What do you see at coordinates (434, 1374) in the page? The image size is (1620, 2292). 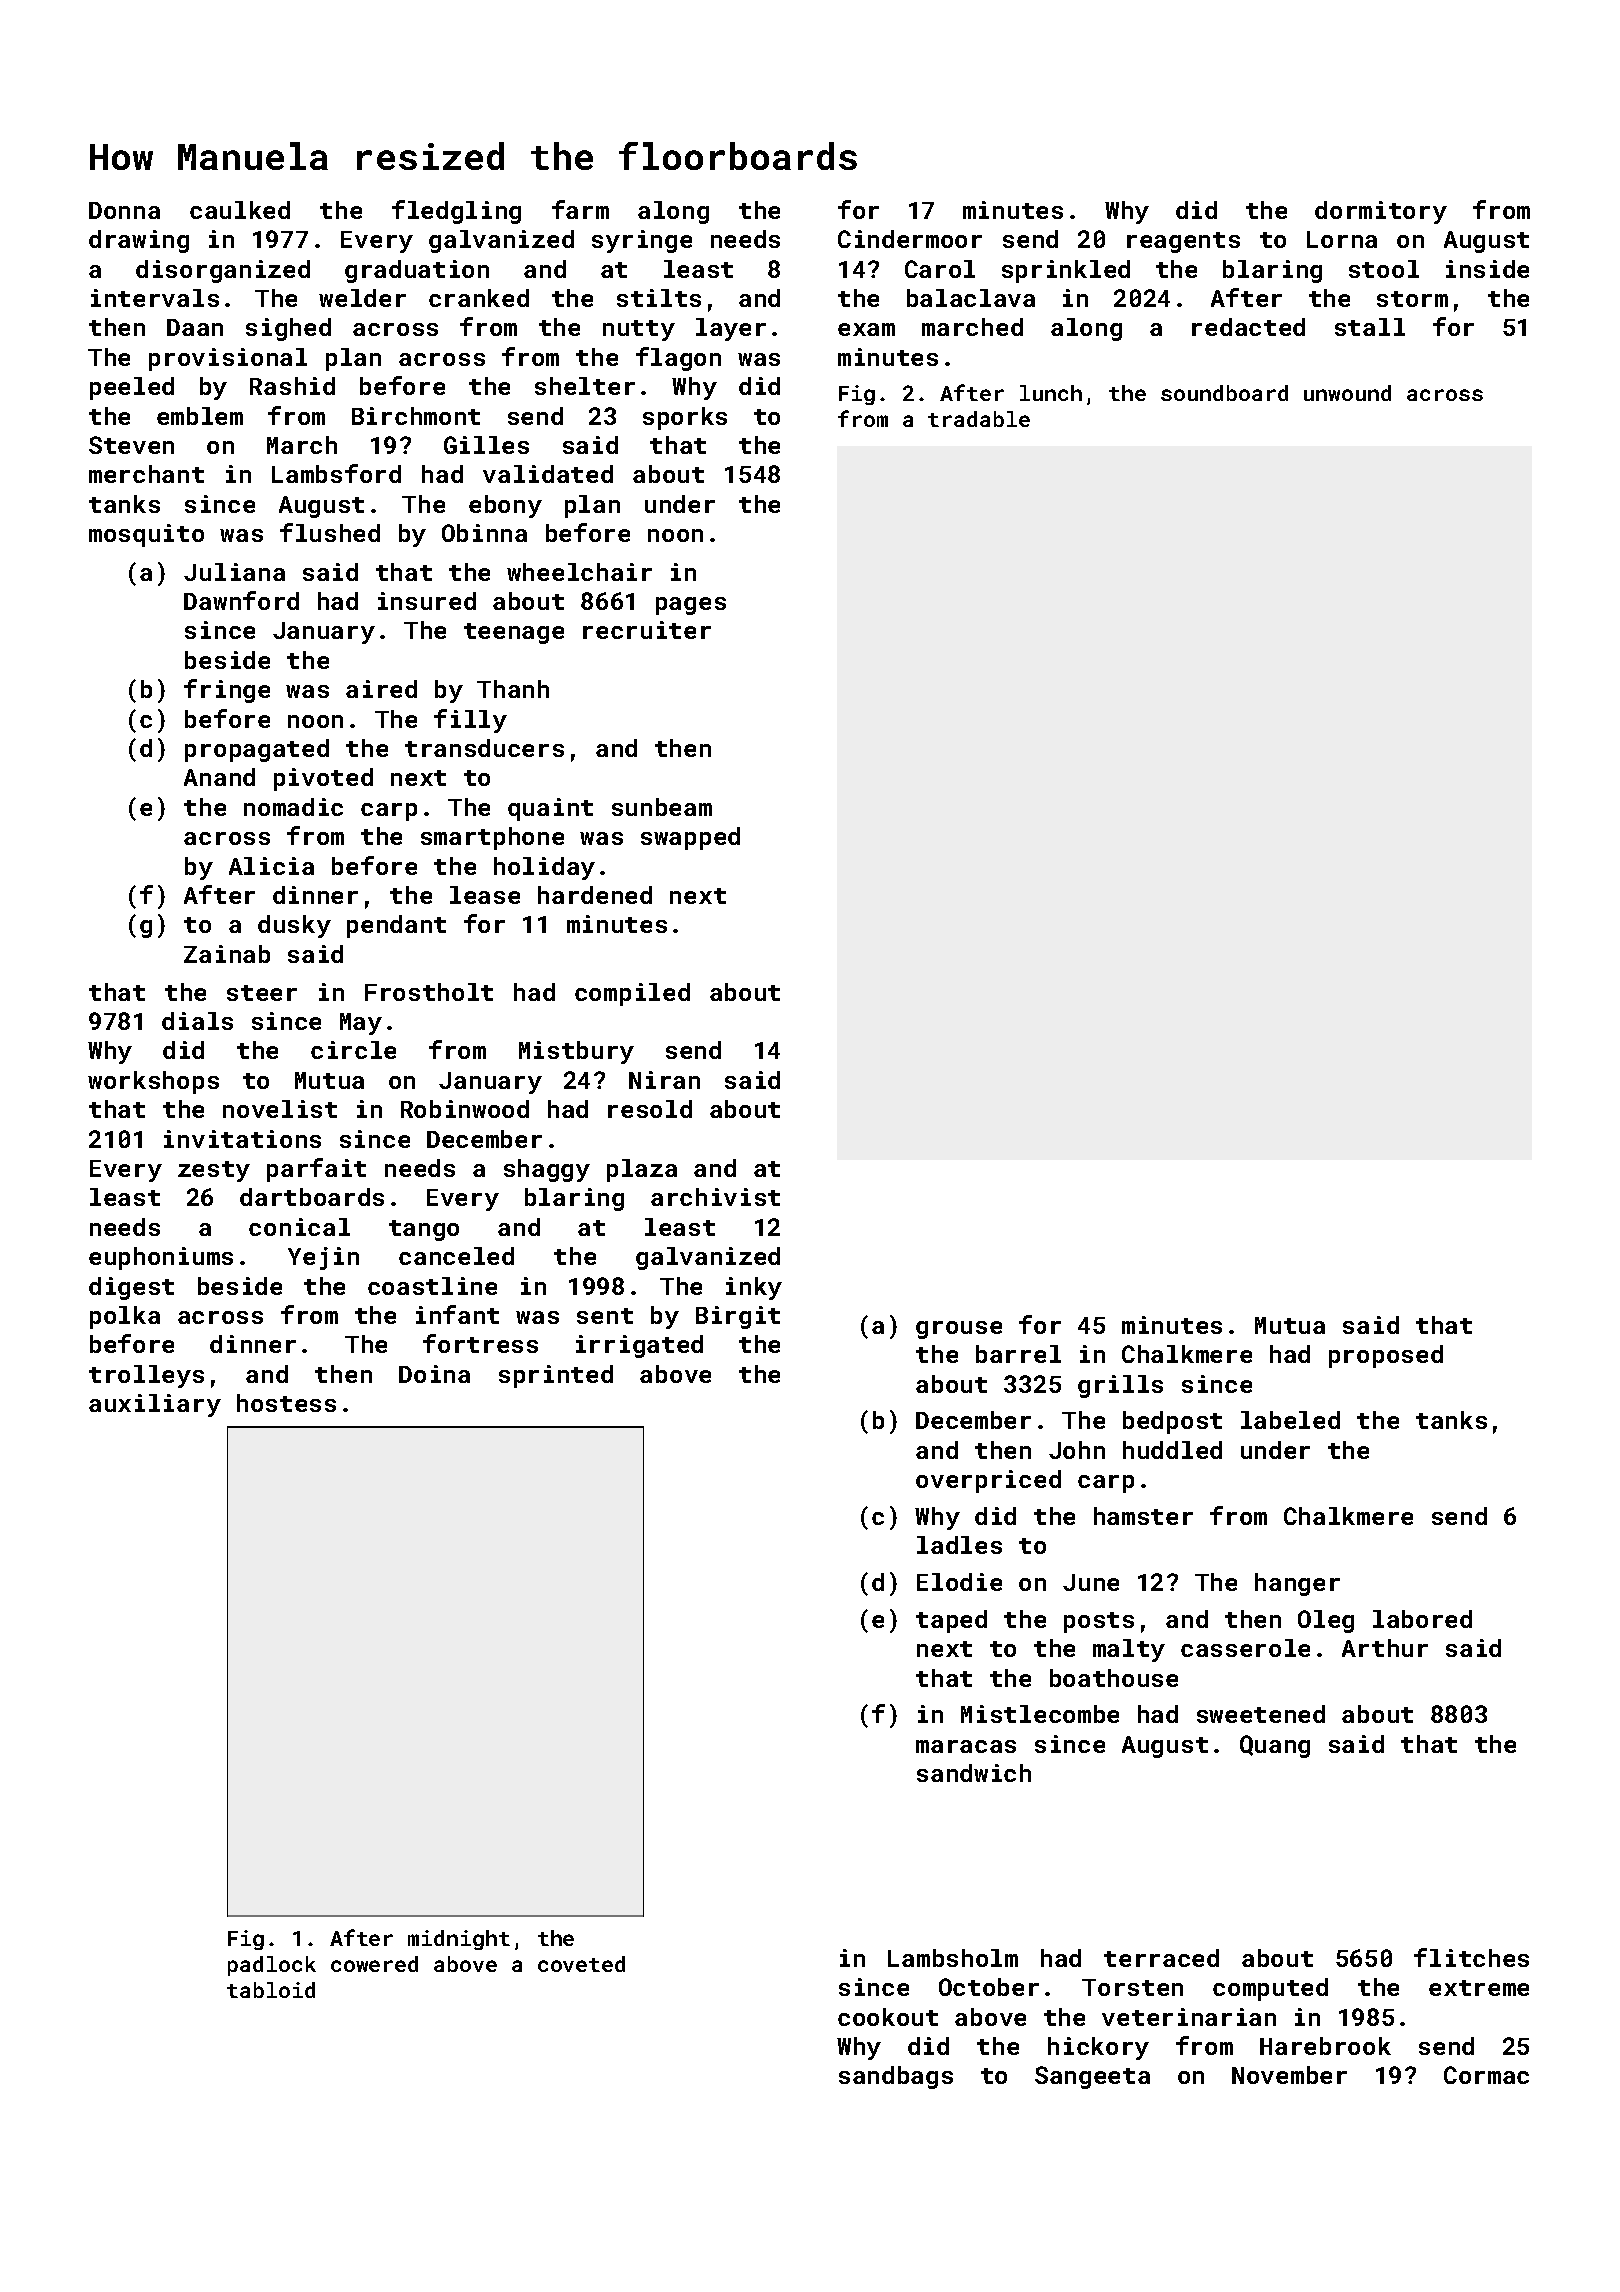 I see `Doina` at bounding box center [434, 1374].
